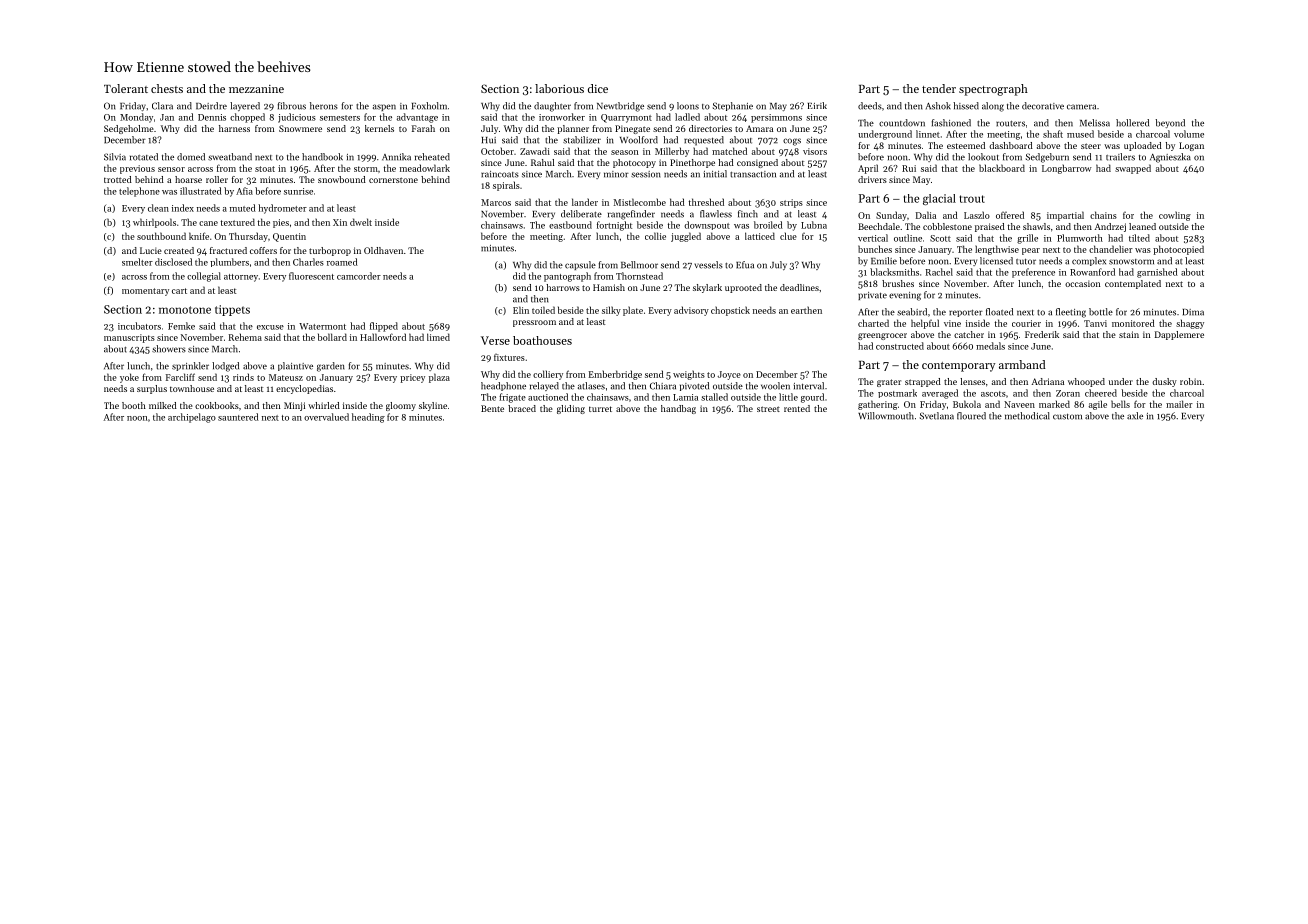 This document has width=1308, height=924. Describe the element at coordinates (1043, 106) in the document. I see `decorative` at that location.
